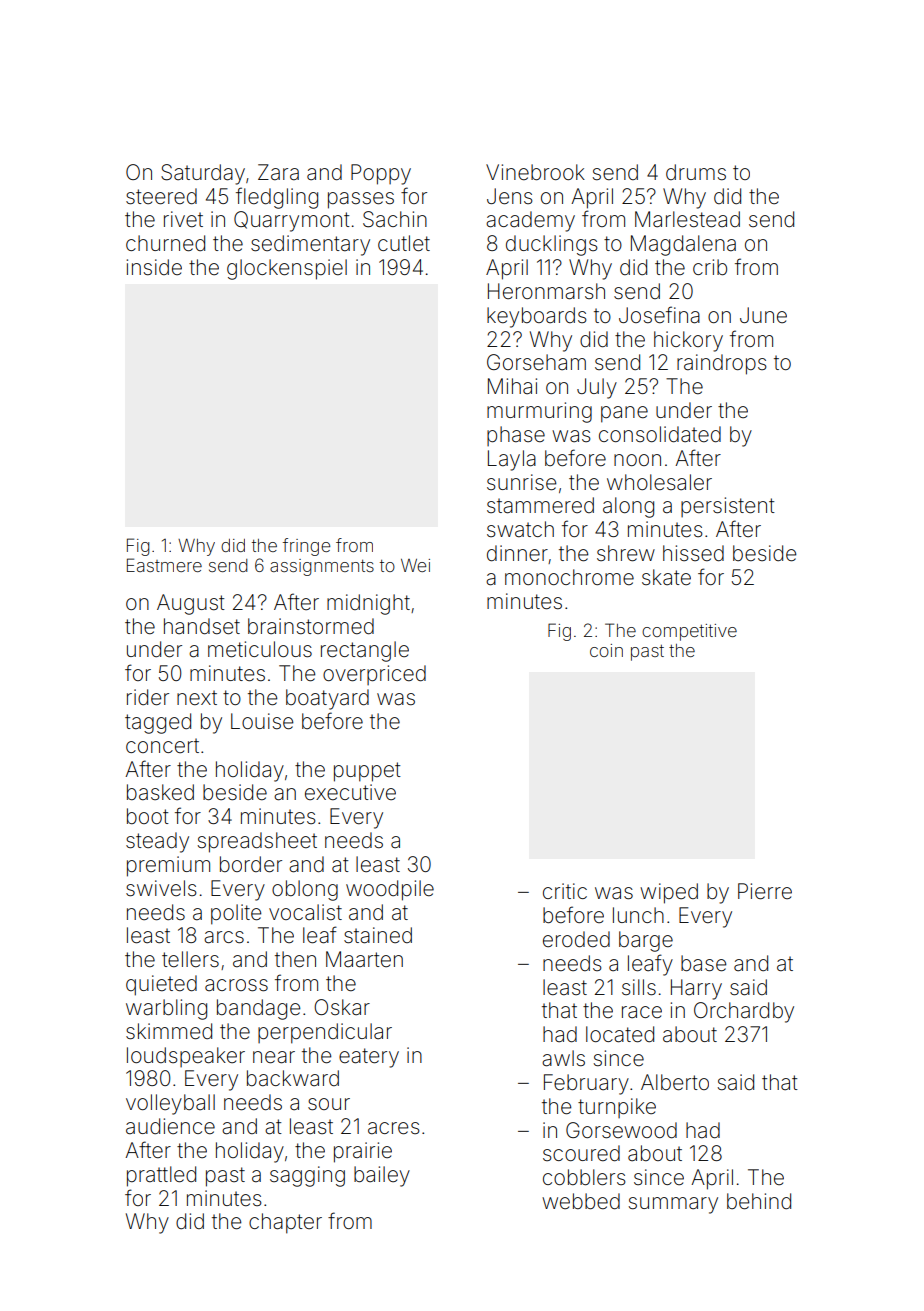 This page has width=924, height=1311. What do you see at coordinates (666, 577) in the page?
I see `skate` at bounding box center [666, 577].
